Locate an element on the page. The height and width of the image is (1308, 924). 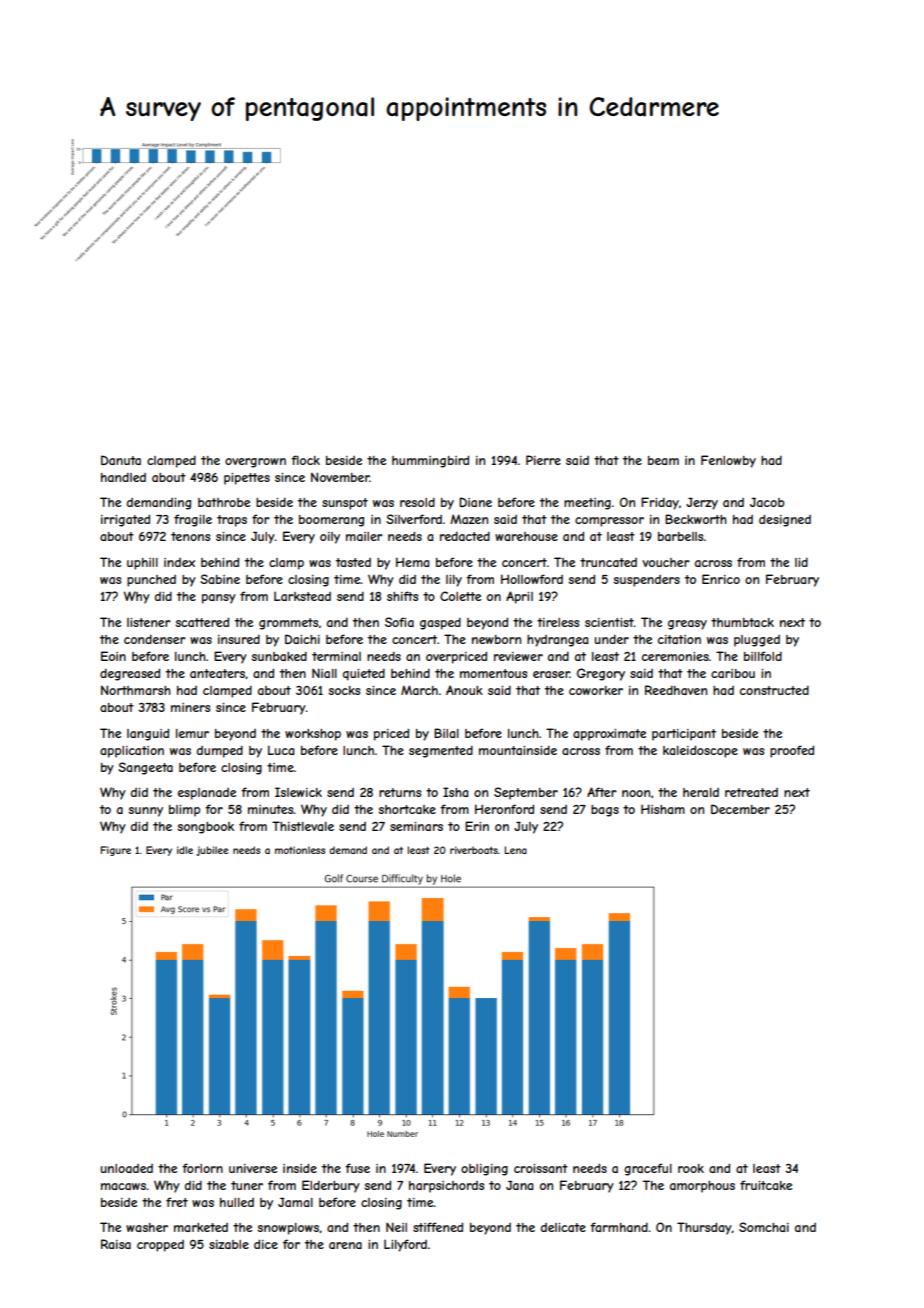
Bilal is located at coordinates (446, 733).
